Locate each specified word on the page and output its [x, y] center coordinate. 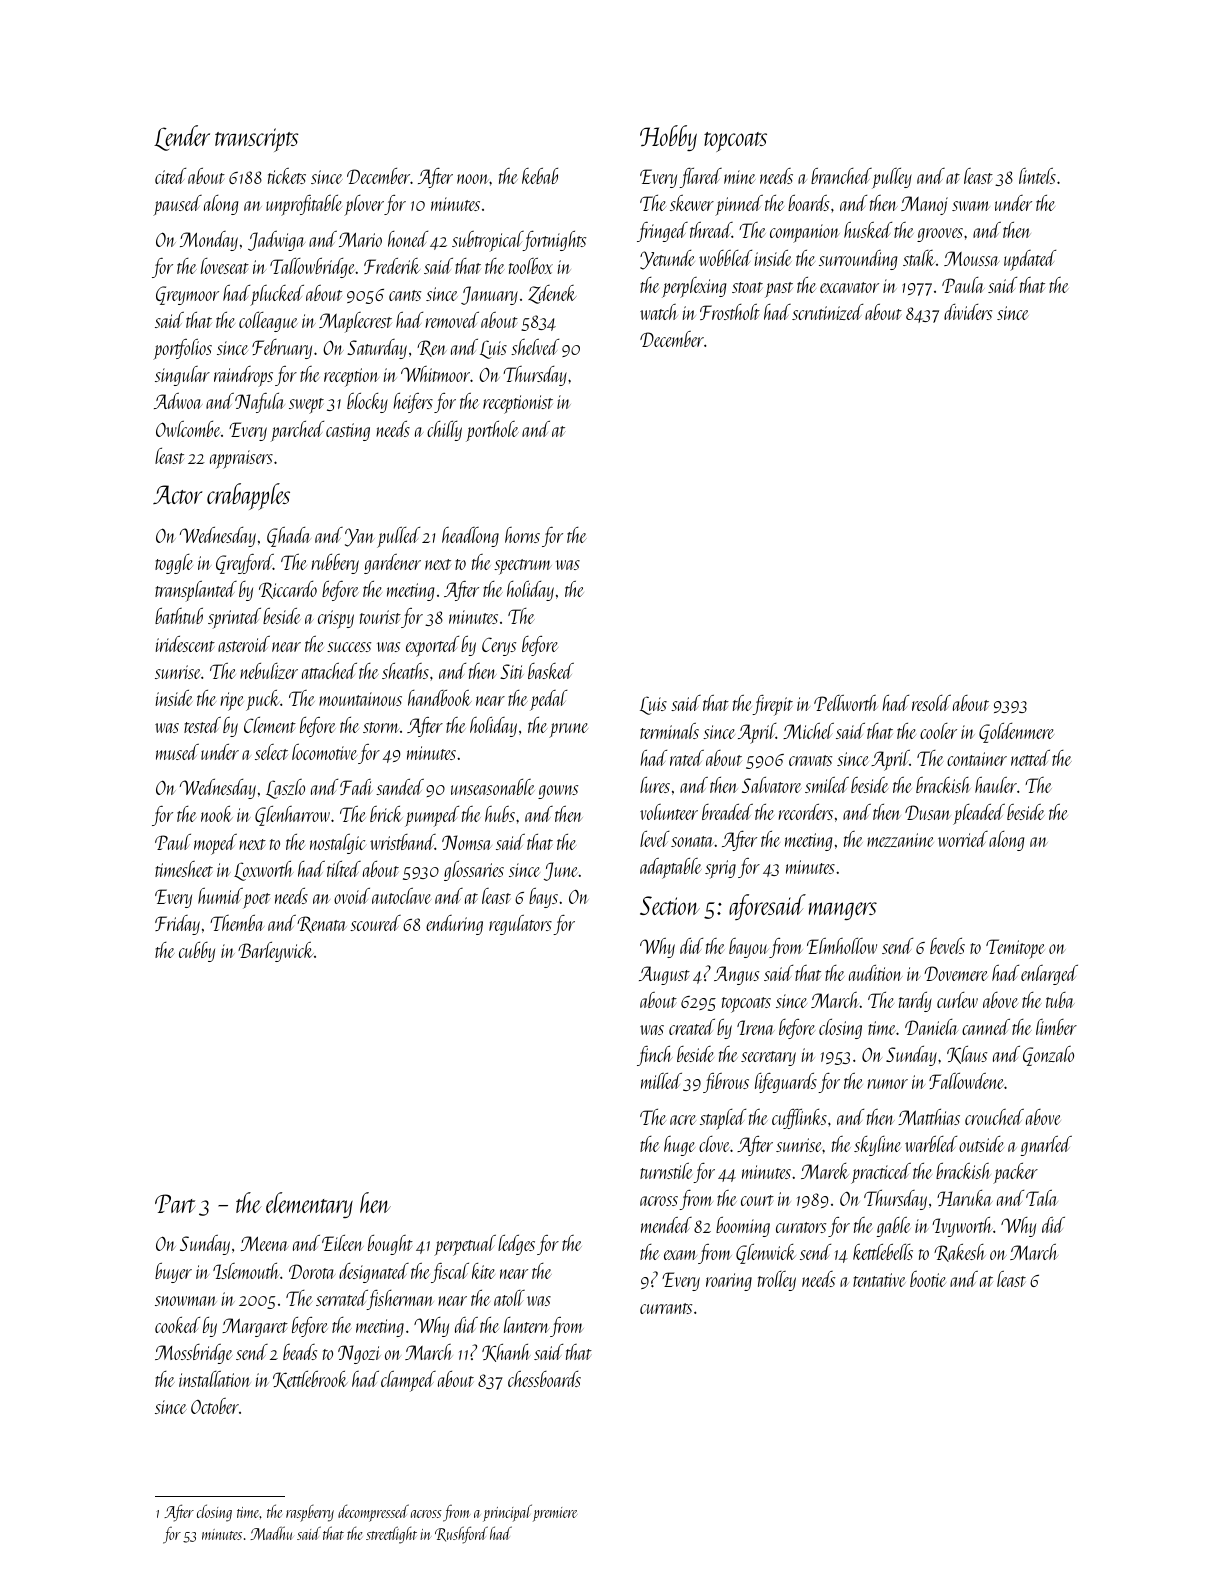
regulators [520, 925]
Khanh [506, 1353]
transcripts [257, 140]
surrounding [858, 260]
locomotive [324, 752]
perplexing [694, 287]
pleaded [979, 814]
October [215, 1406]
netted [1030, 758]
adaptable [671, 868]
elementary [309, 1205]
